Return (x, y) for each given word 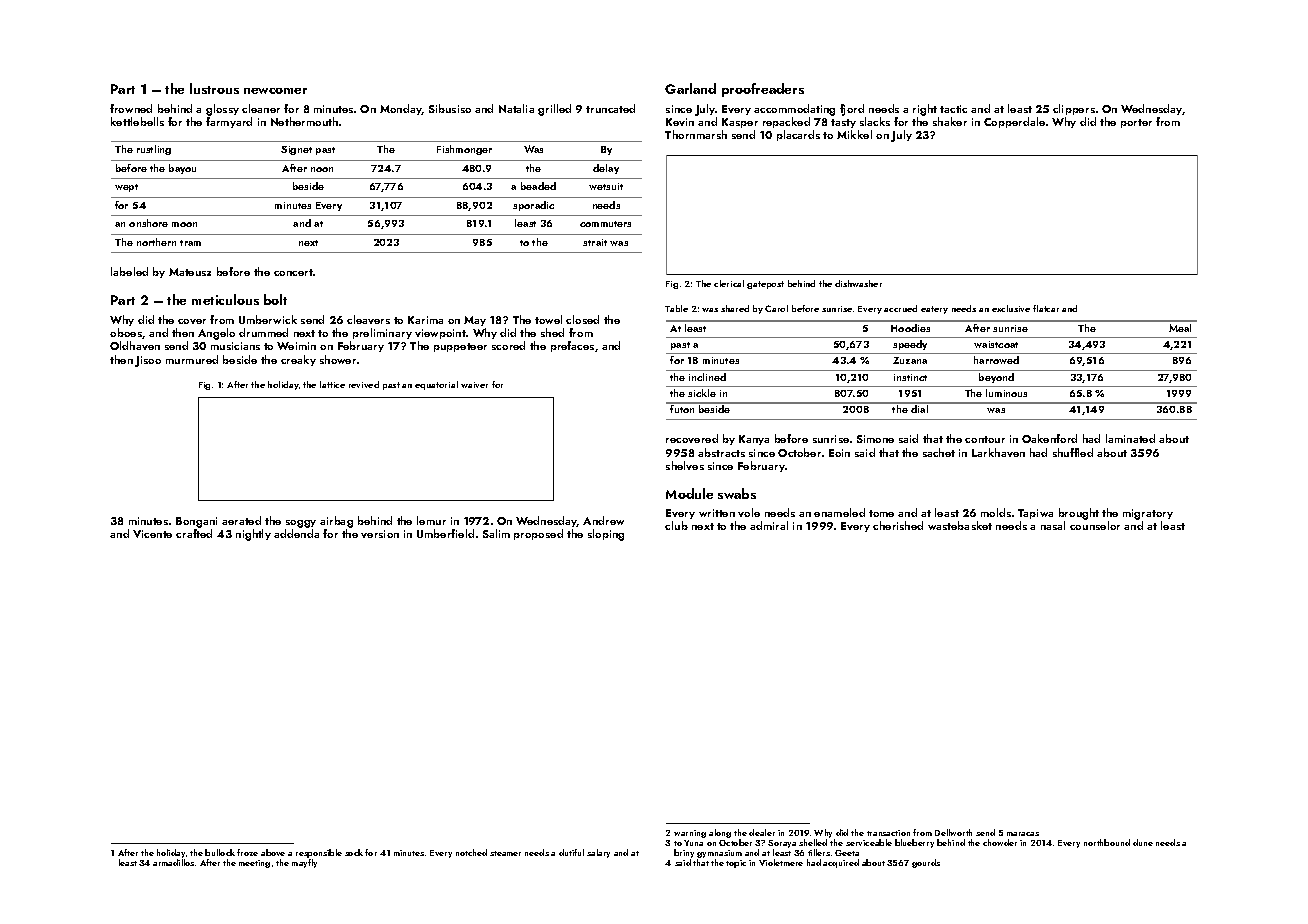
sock (354, 852)
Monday (401, 109)
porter (1136, 123)
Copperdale (1014, 122)
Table (676, 308)
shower (338, 359)
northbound (1107, 842)
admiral (769, 525)
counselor (1095, 525)
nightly (253, 535)
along (720, 833)
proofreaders (763, 90)
